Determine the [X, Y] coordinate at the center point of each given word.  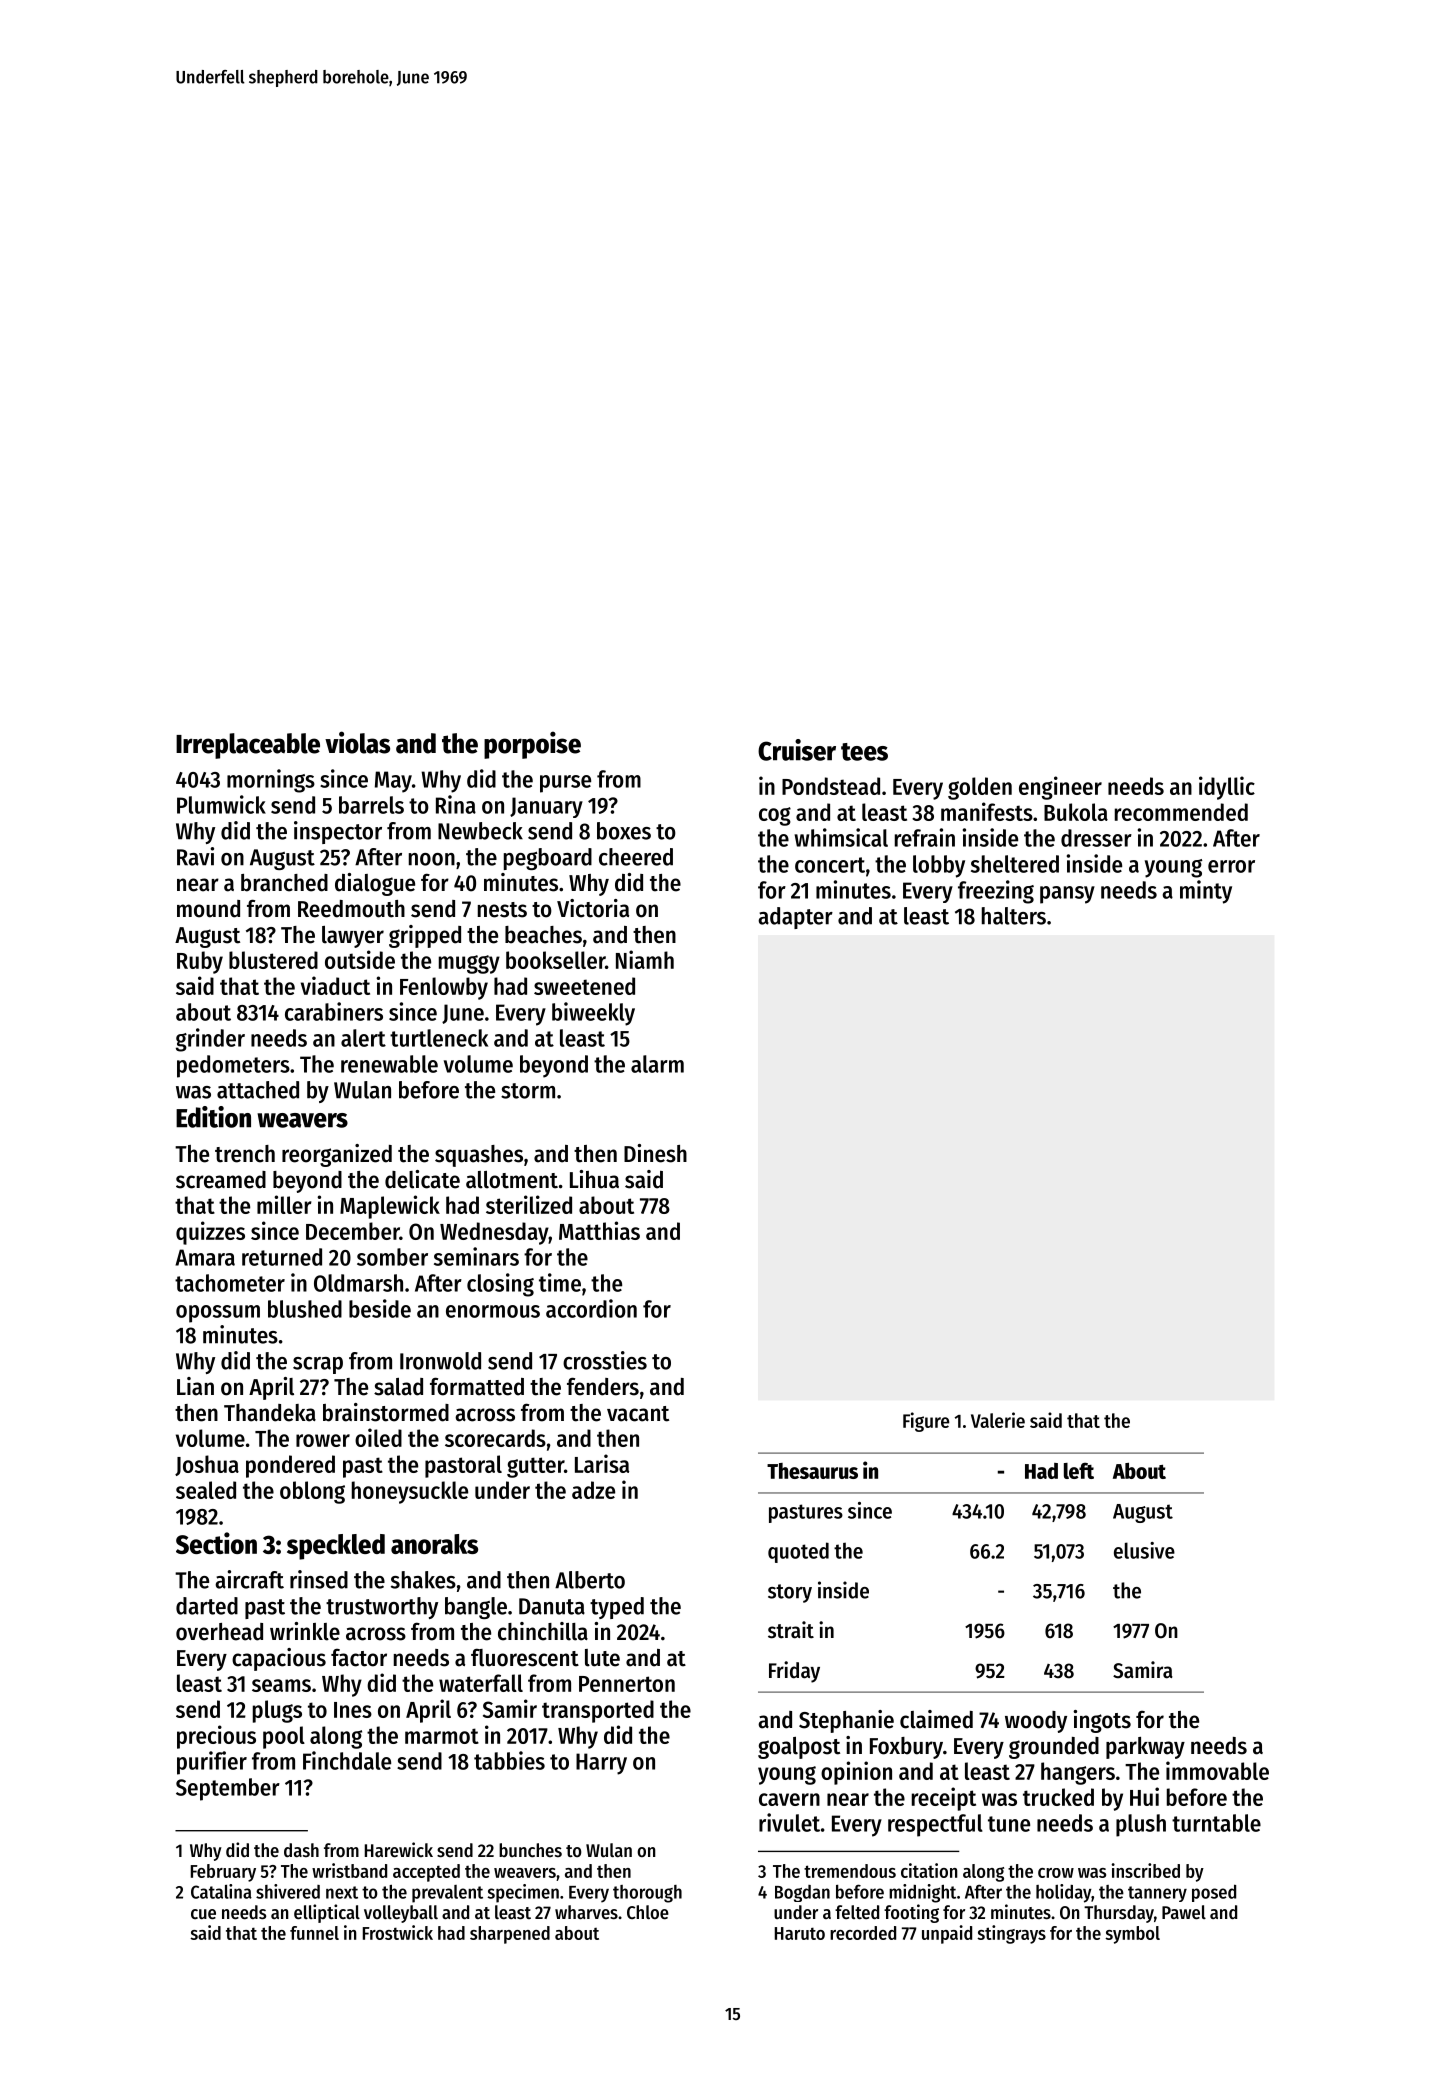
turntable [1216, 1823]
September [228, 1789]
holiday [1063, 1893]
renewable [389, 1064]
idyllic [1227, 788]
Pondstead [831, 786]
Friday [794, 1672]
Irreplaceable [248, 746]
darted [207, 1606]
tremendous [850, 1871]
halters [1014, 916]
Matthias [599, 1230]
